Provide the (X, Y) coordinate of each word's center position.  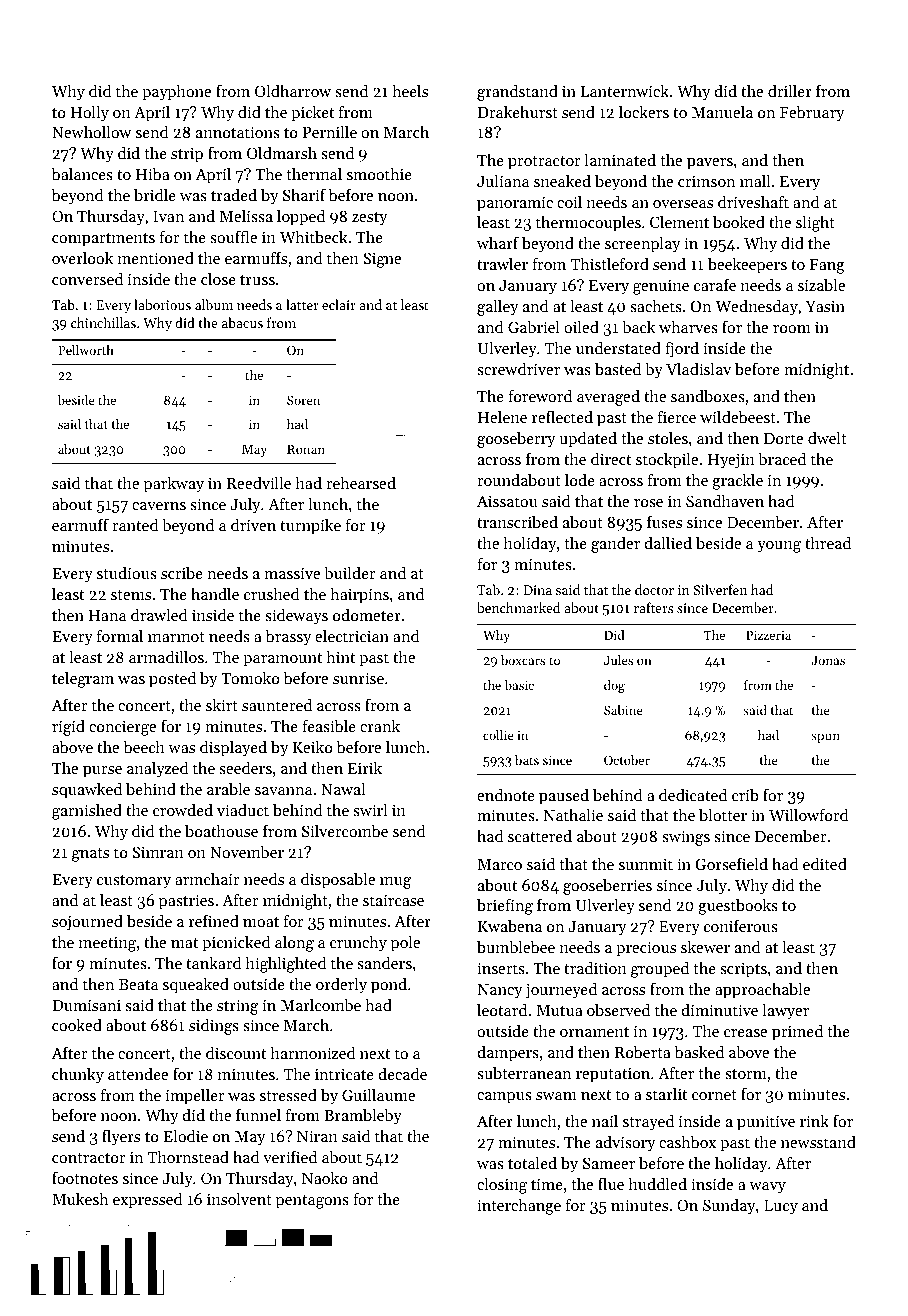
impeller (195, 1097)
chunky (78, 1076)
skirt (222, 705)
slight (815, 224)
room (792, 329)
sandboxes (708, 396)
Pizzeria (768, 635)
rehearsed (361, 483)
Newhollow (91, 132)
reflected (562, 416)
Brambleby (363, 1117)
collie (498, 735)
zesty (369, 219)
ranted (135, 525)
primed (797, 1033)
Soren (303, 400)
